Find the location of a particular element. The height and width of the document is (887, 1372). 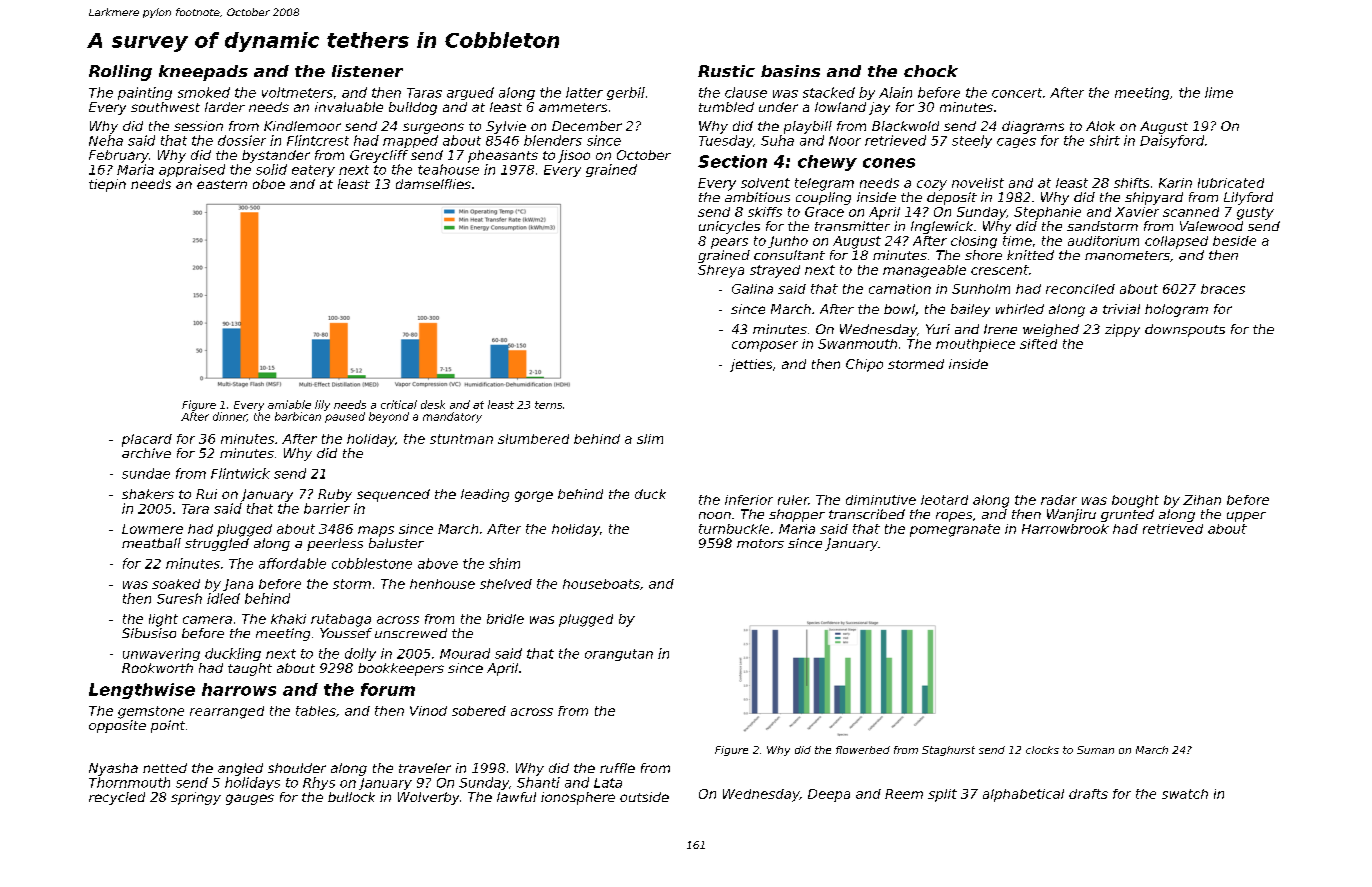

Blackwold is located at coordinates (905, 126).
